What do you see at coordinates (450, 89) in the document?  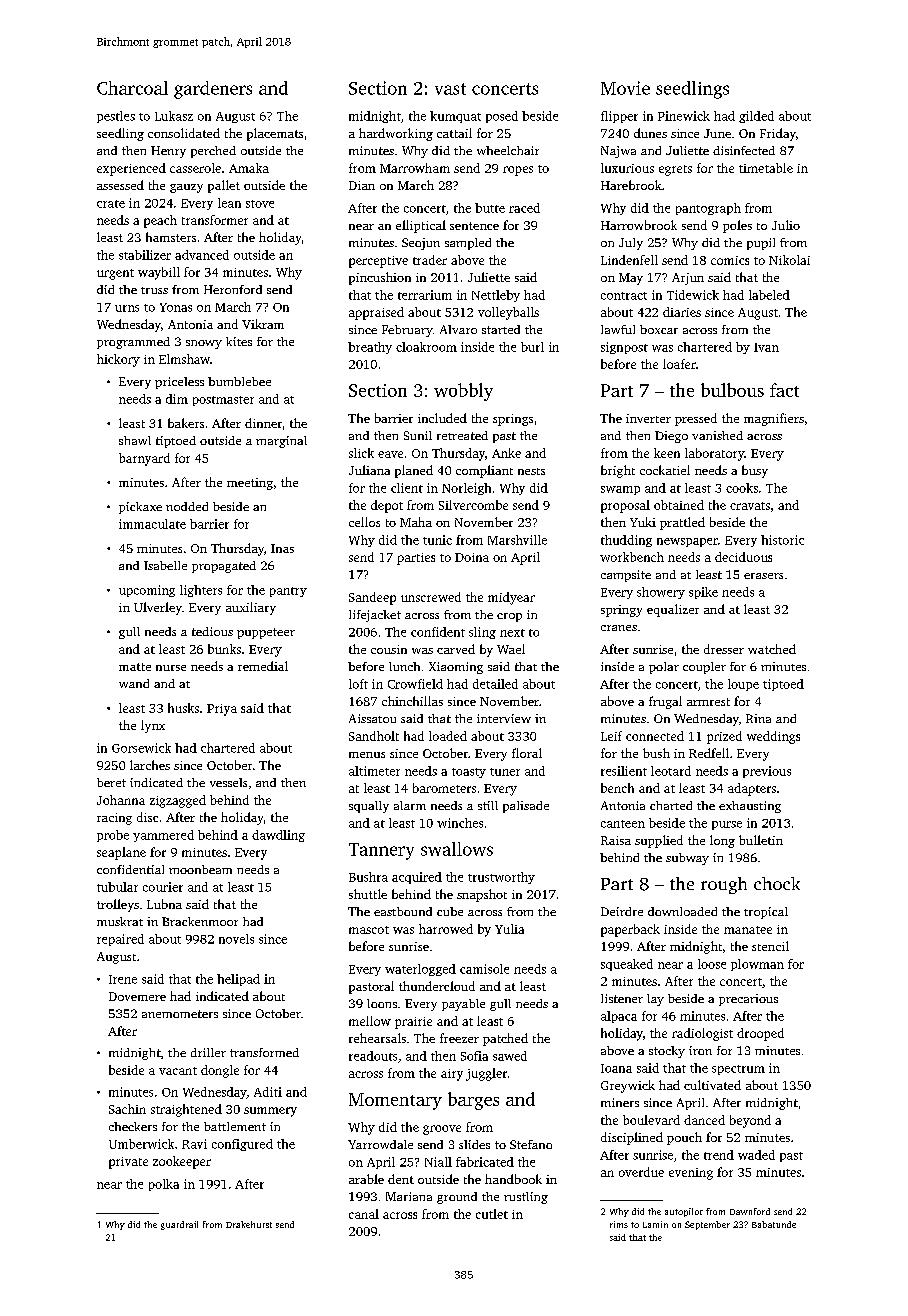 I see `vast` at bounding box center [450, 89].
